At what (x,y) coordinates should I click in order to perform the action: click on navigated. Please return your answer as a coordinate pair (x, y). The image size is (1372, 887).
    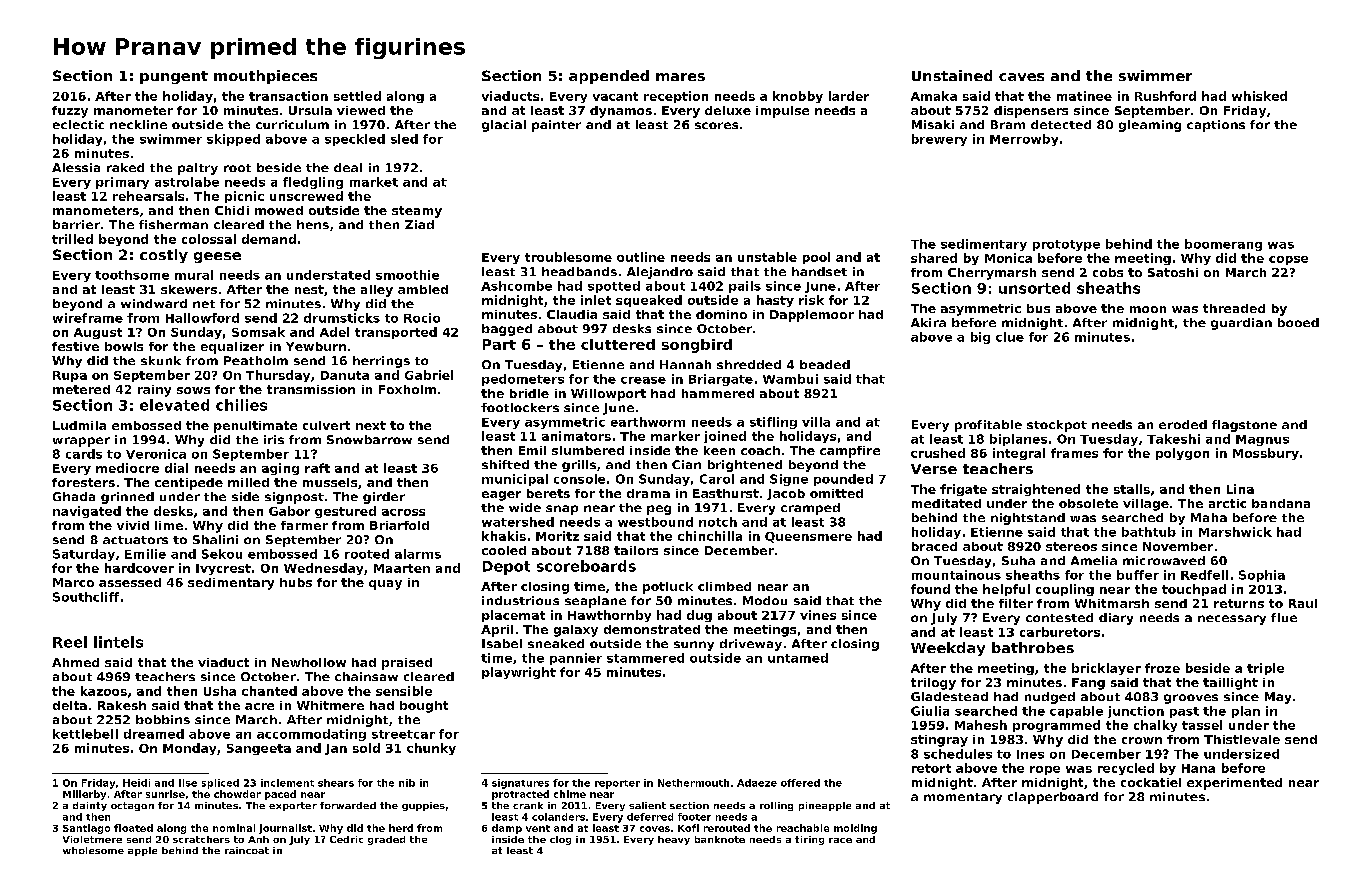
    Looking at the image, I should click on (87, 512).
